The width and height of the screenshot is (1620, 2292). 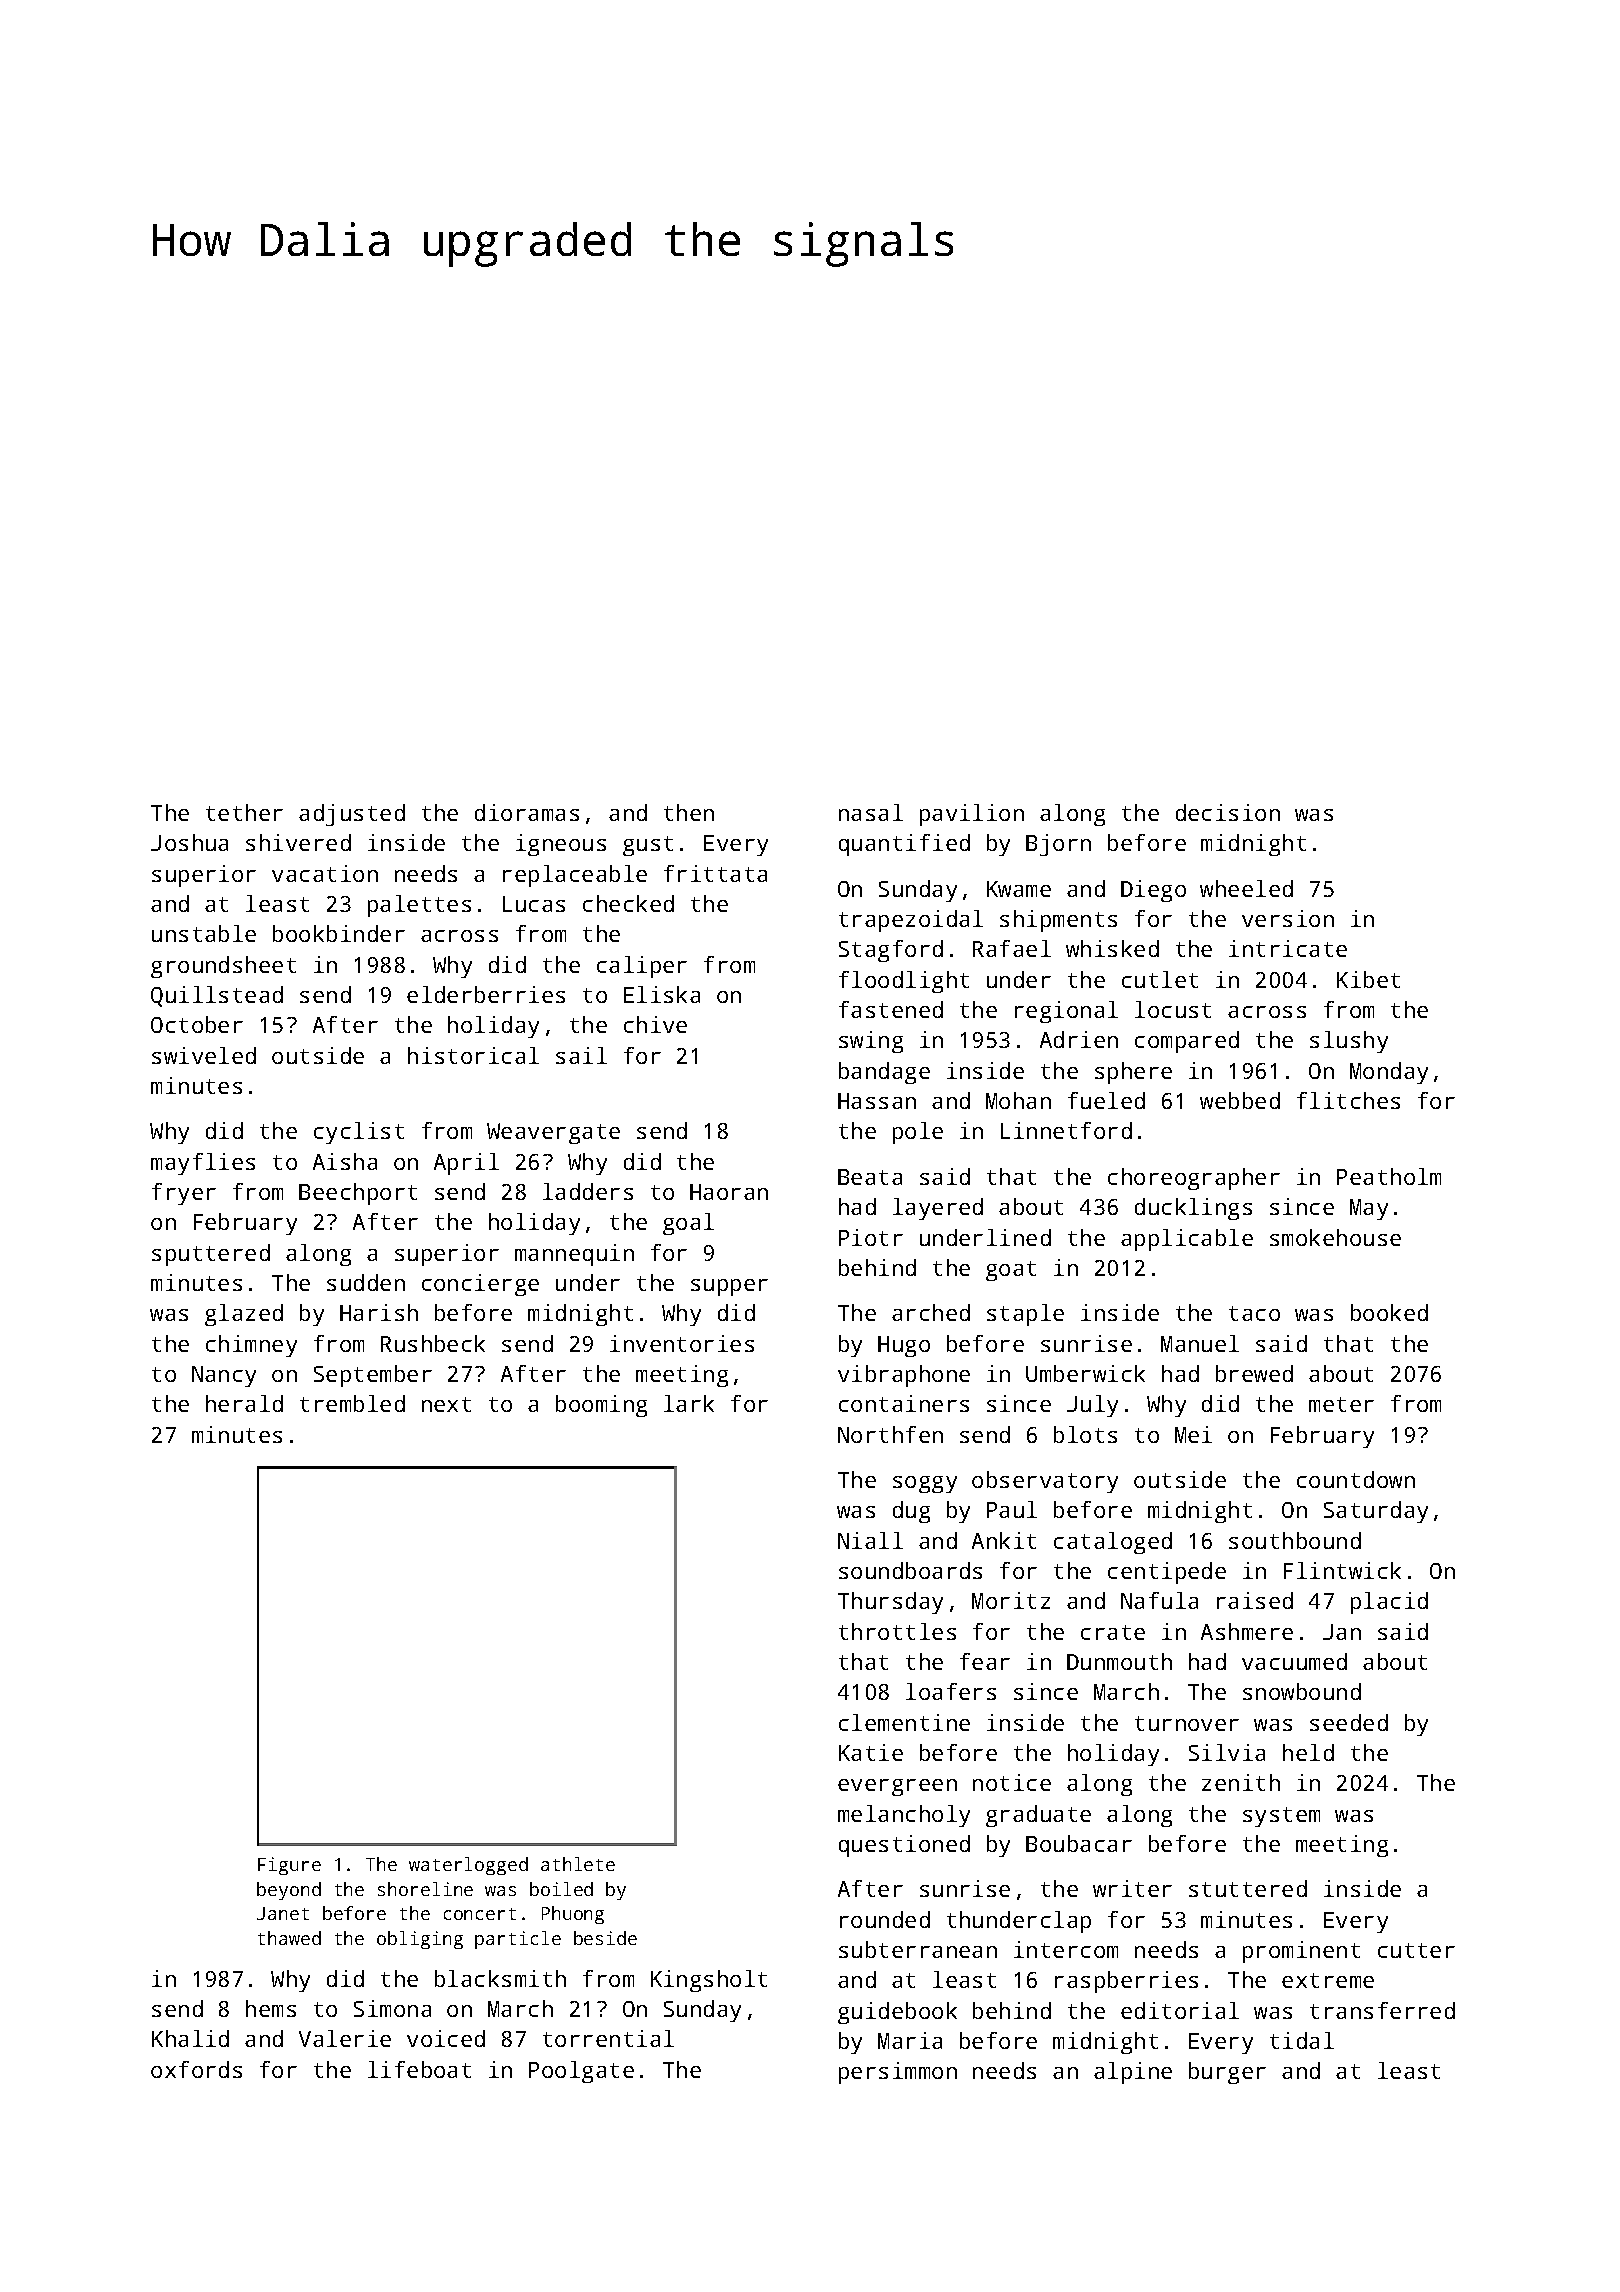 What do you see at coordinates (1349, 1042) in the screenshot?
I see `slushy` at bounding box center [1349, 1042].
